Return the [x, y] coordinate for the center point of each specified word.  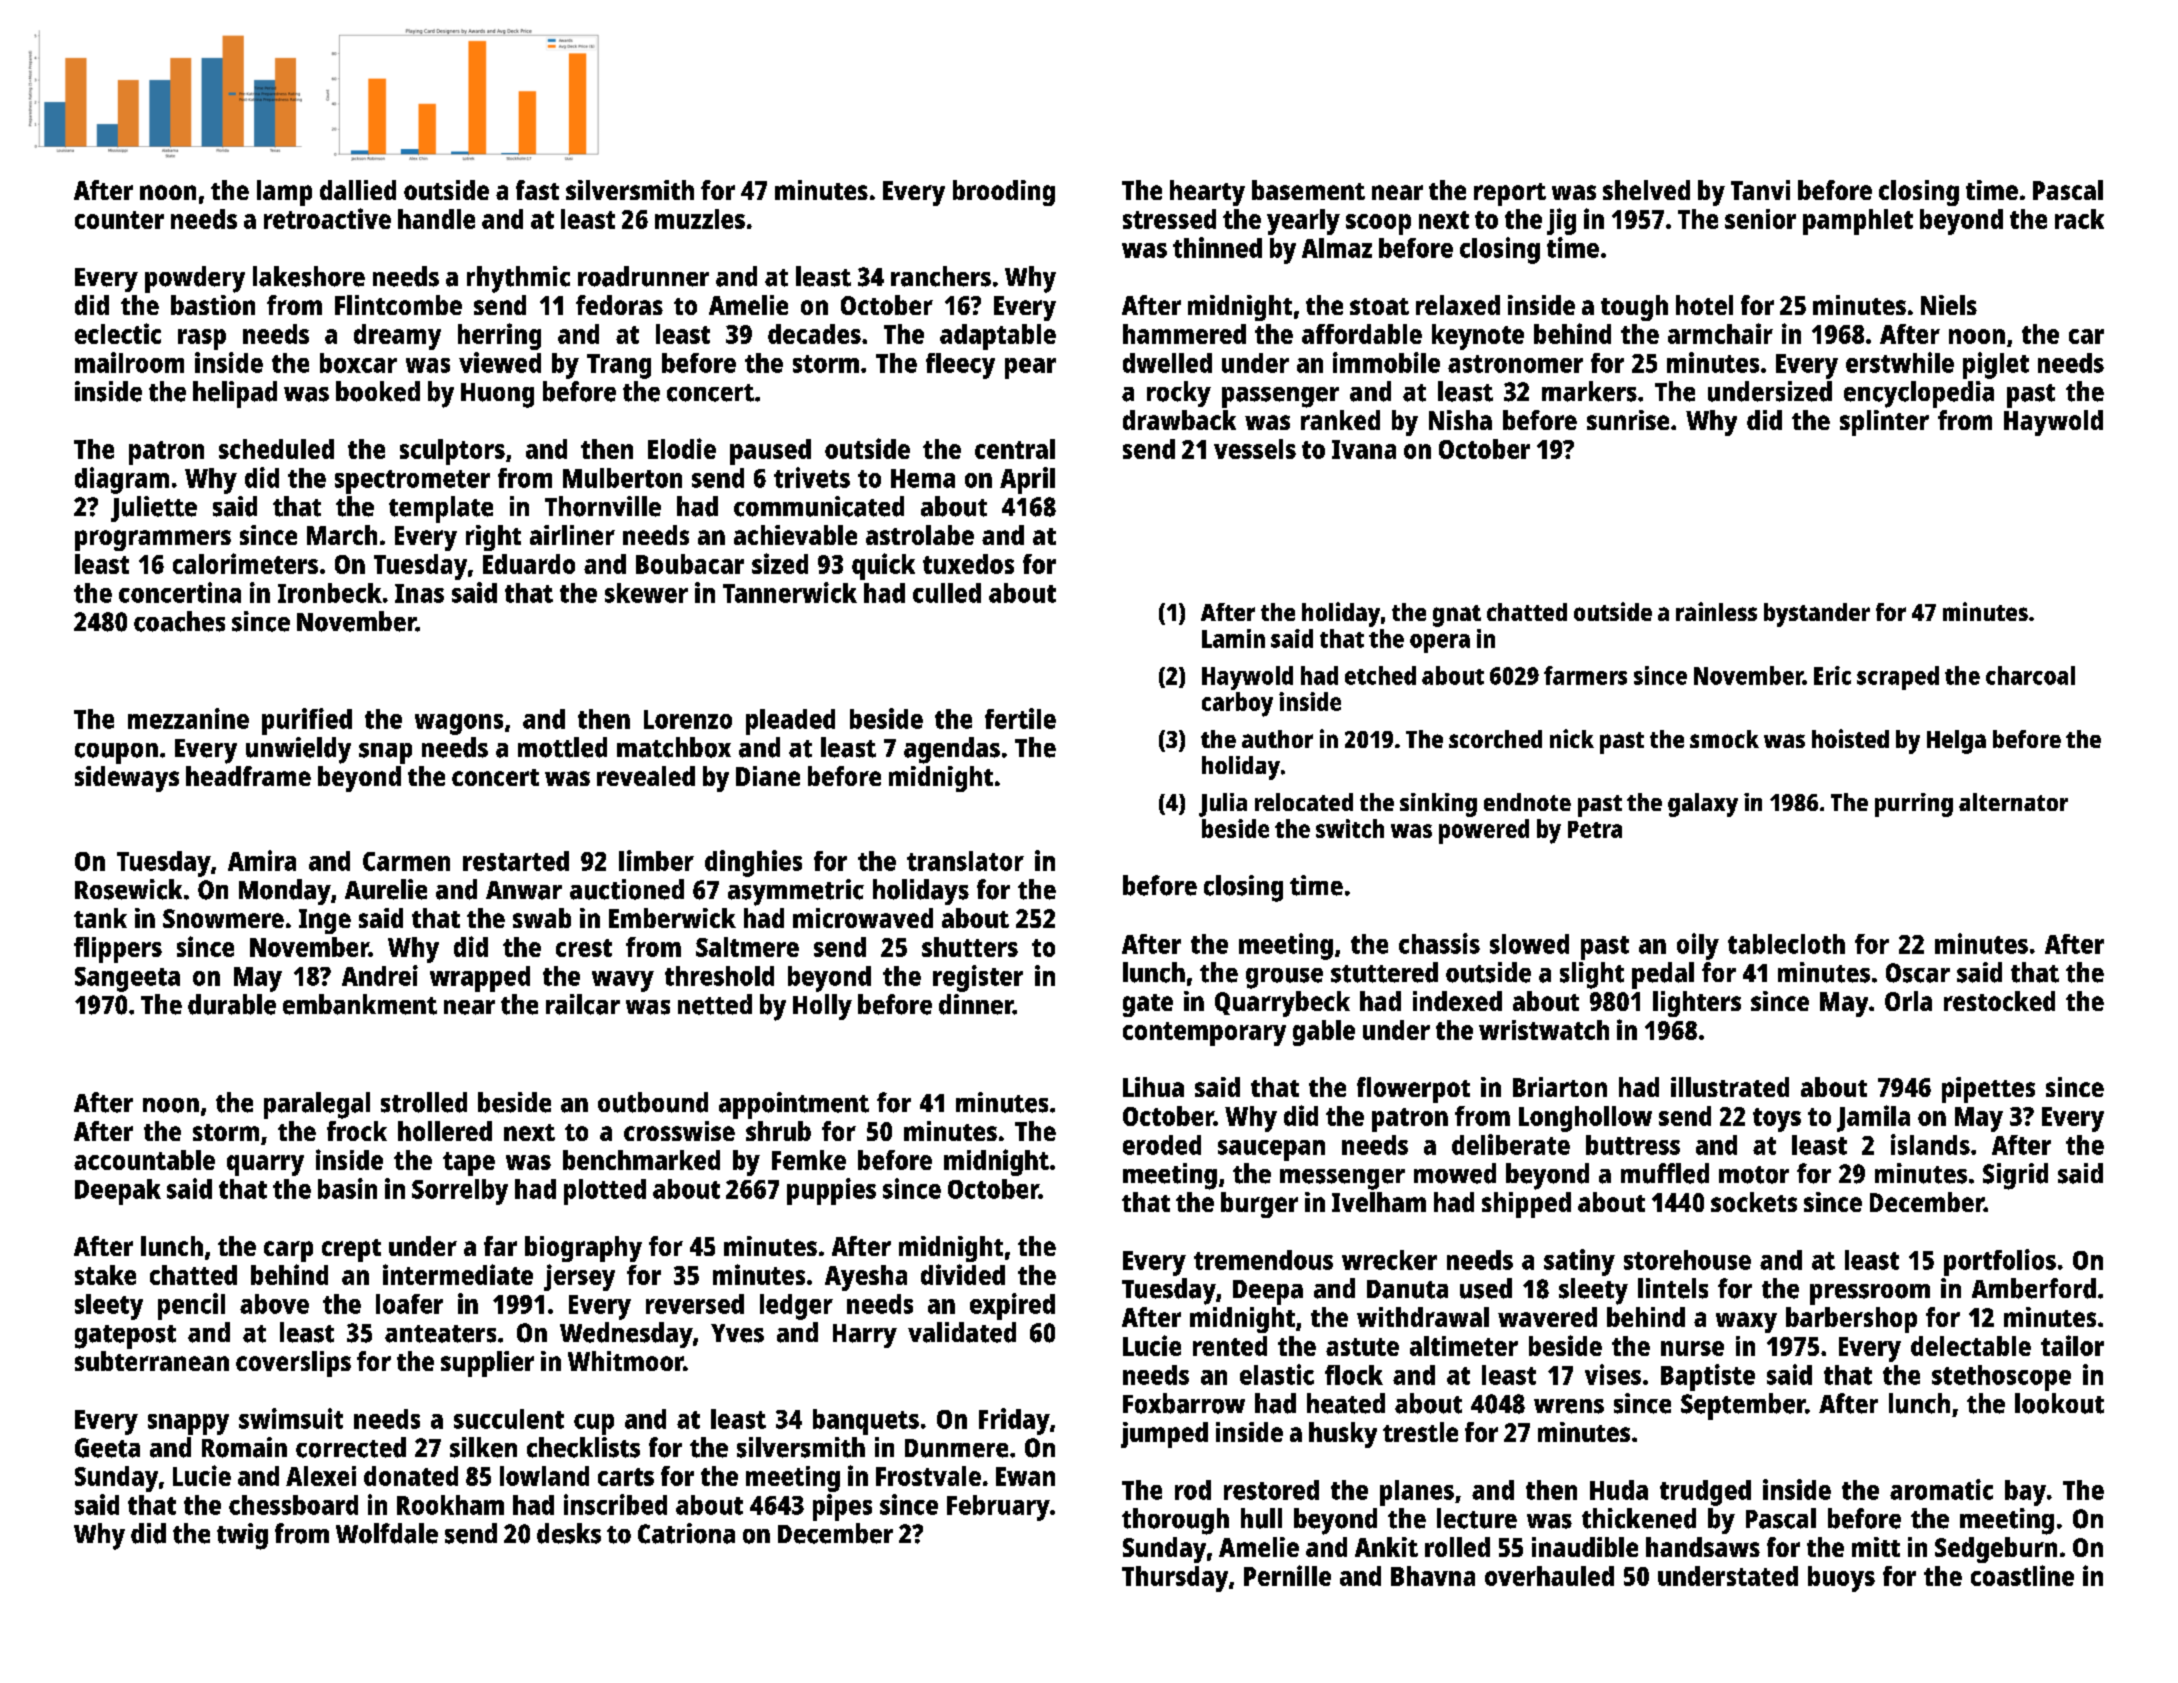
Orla [1908, 1001]
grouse [1284, 978]
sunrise [1628, 420]
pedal [1663, 975]
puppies [831, 1191]
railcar [583, 1004]
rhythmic [518, 279]
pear [1030, 368]
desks [569, 1533]
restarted [516, 861]
